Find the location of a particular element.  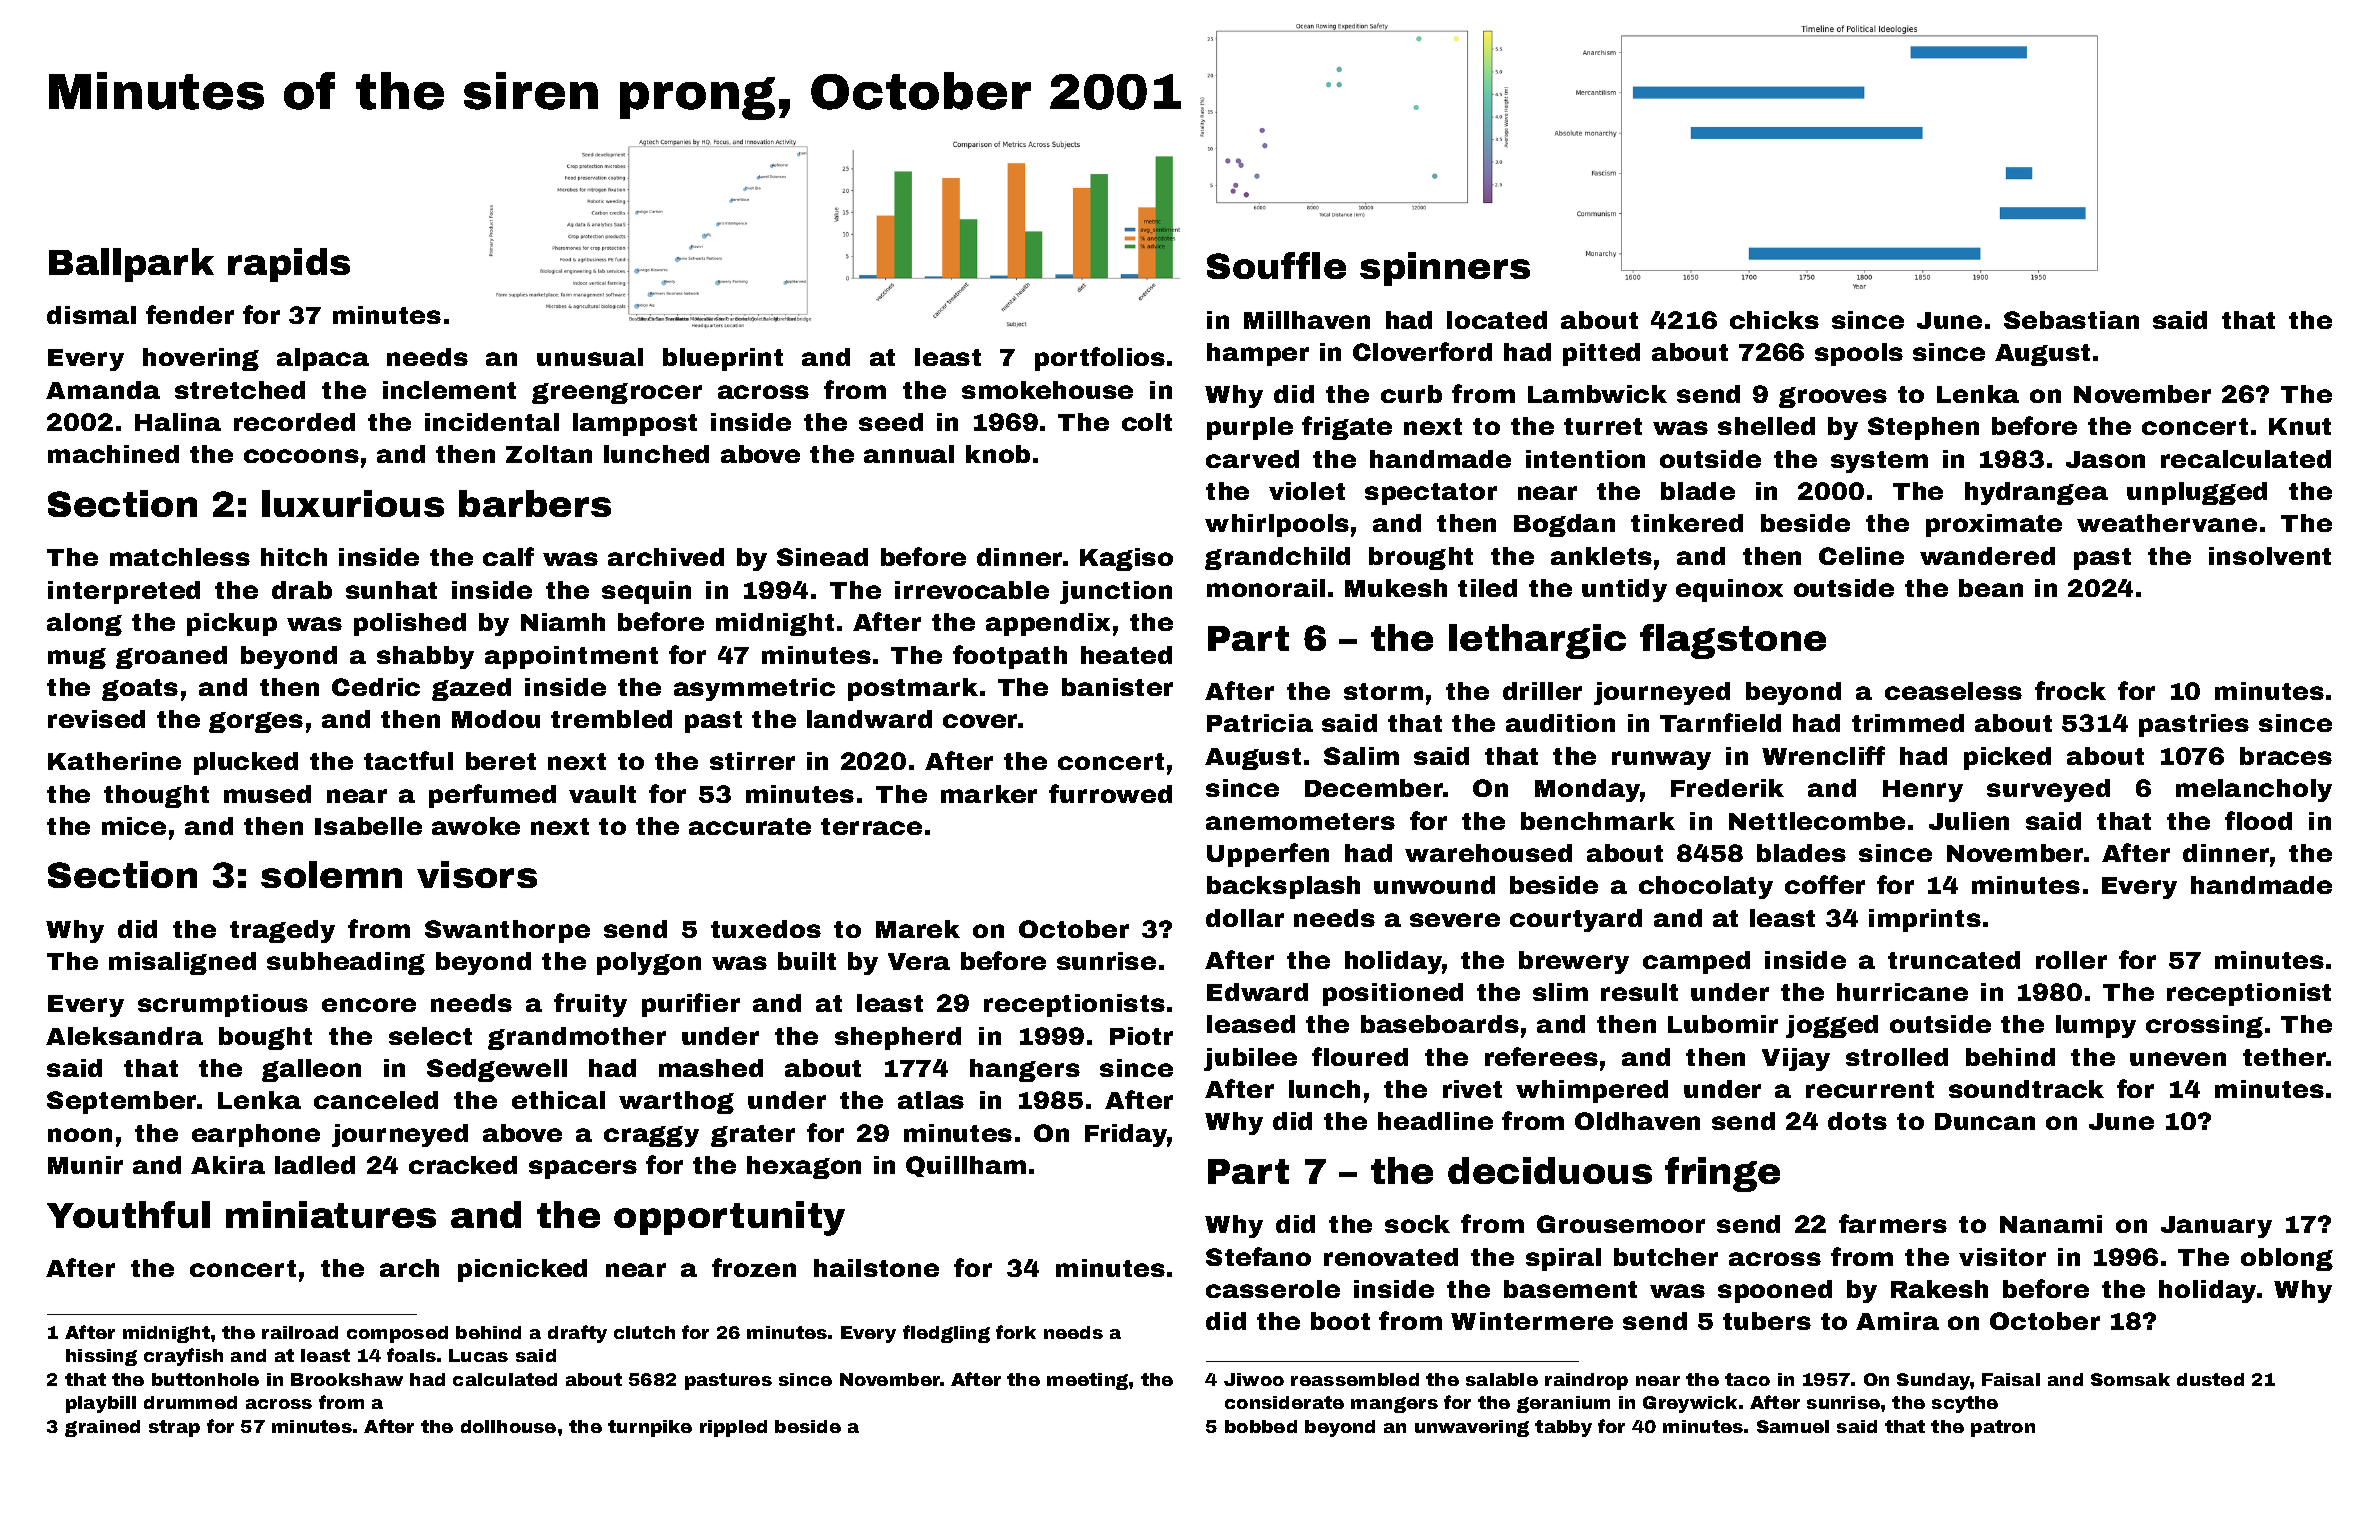

anklets is located at coordinates (1601, 556).
